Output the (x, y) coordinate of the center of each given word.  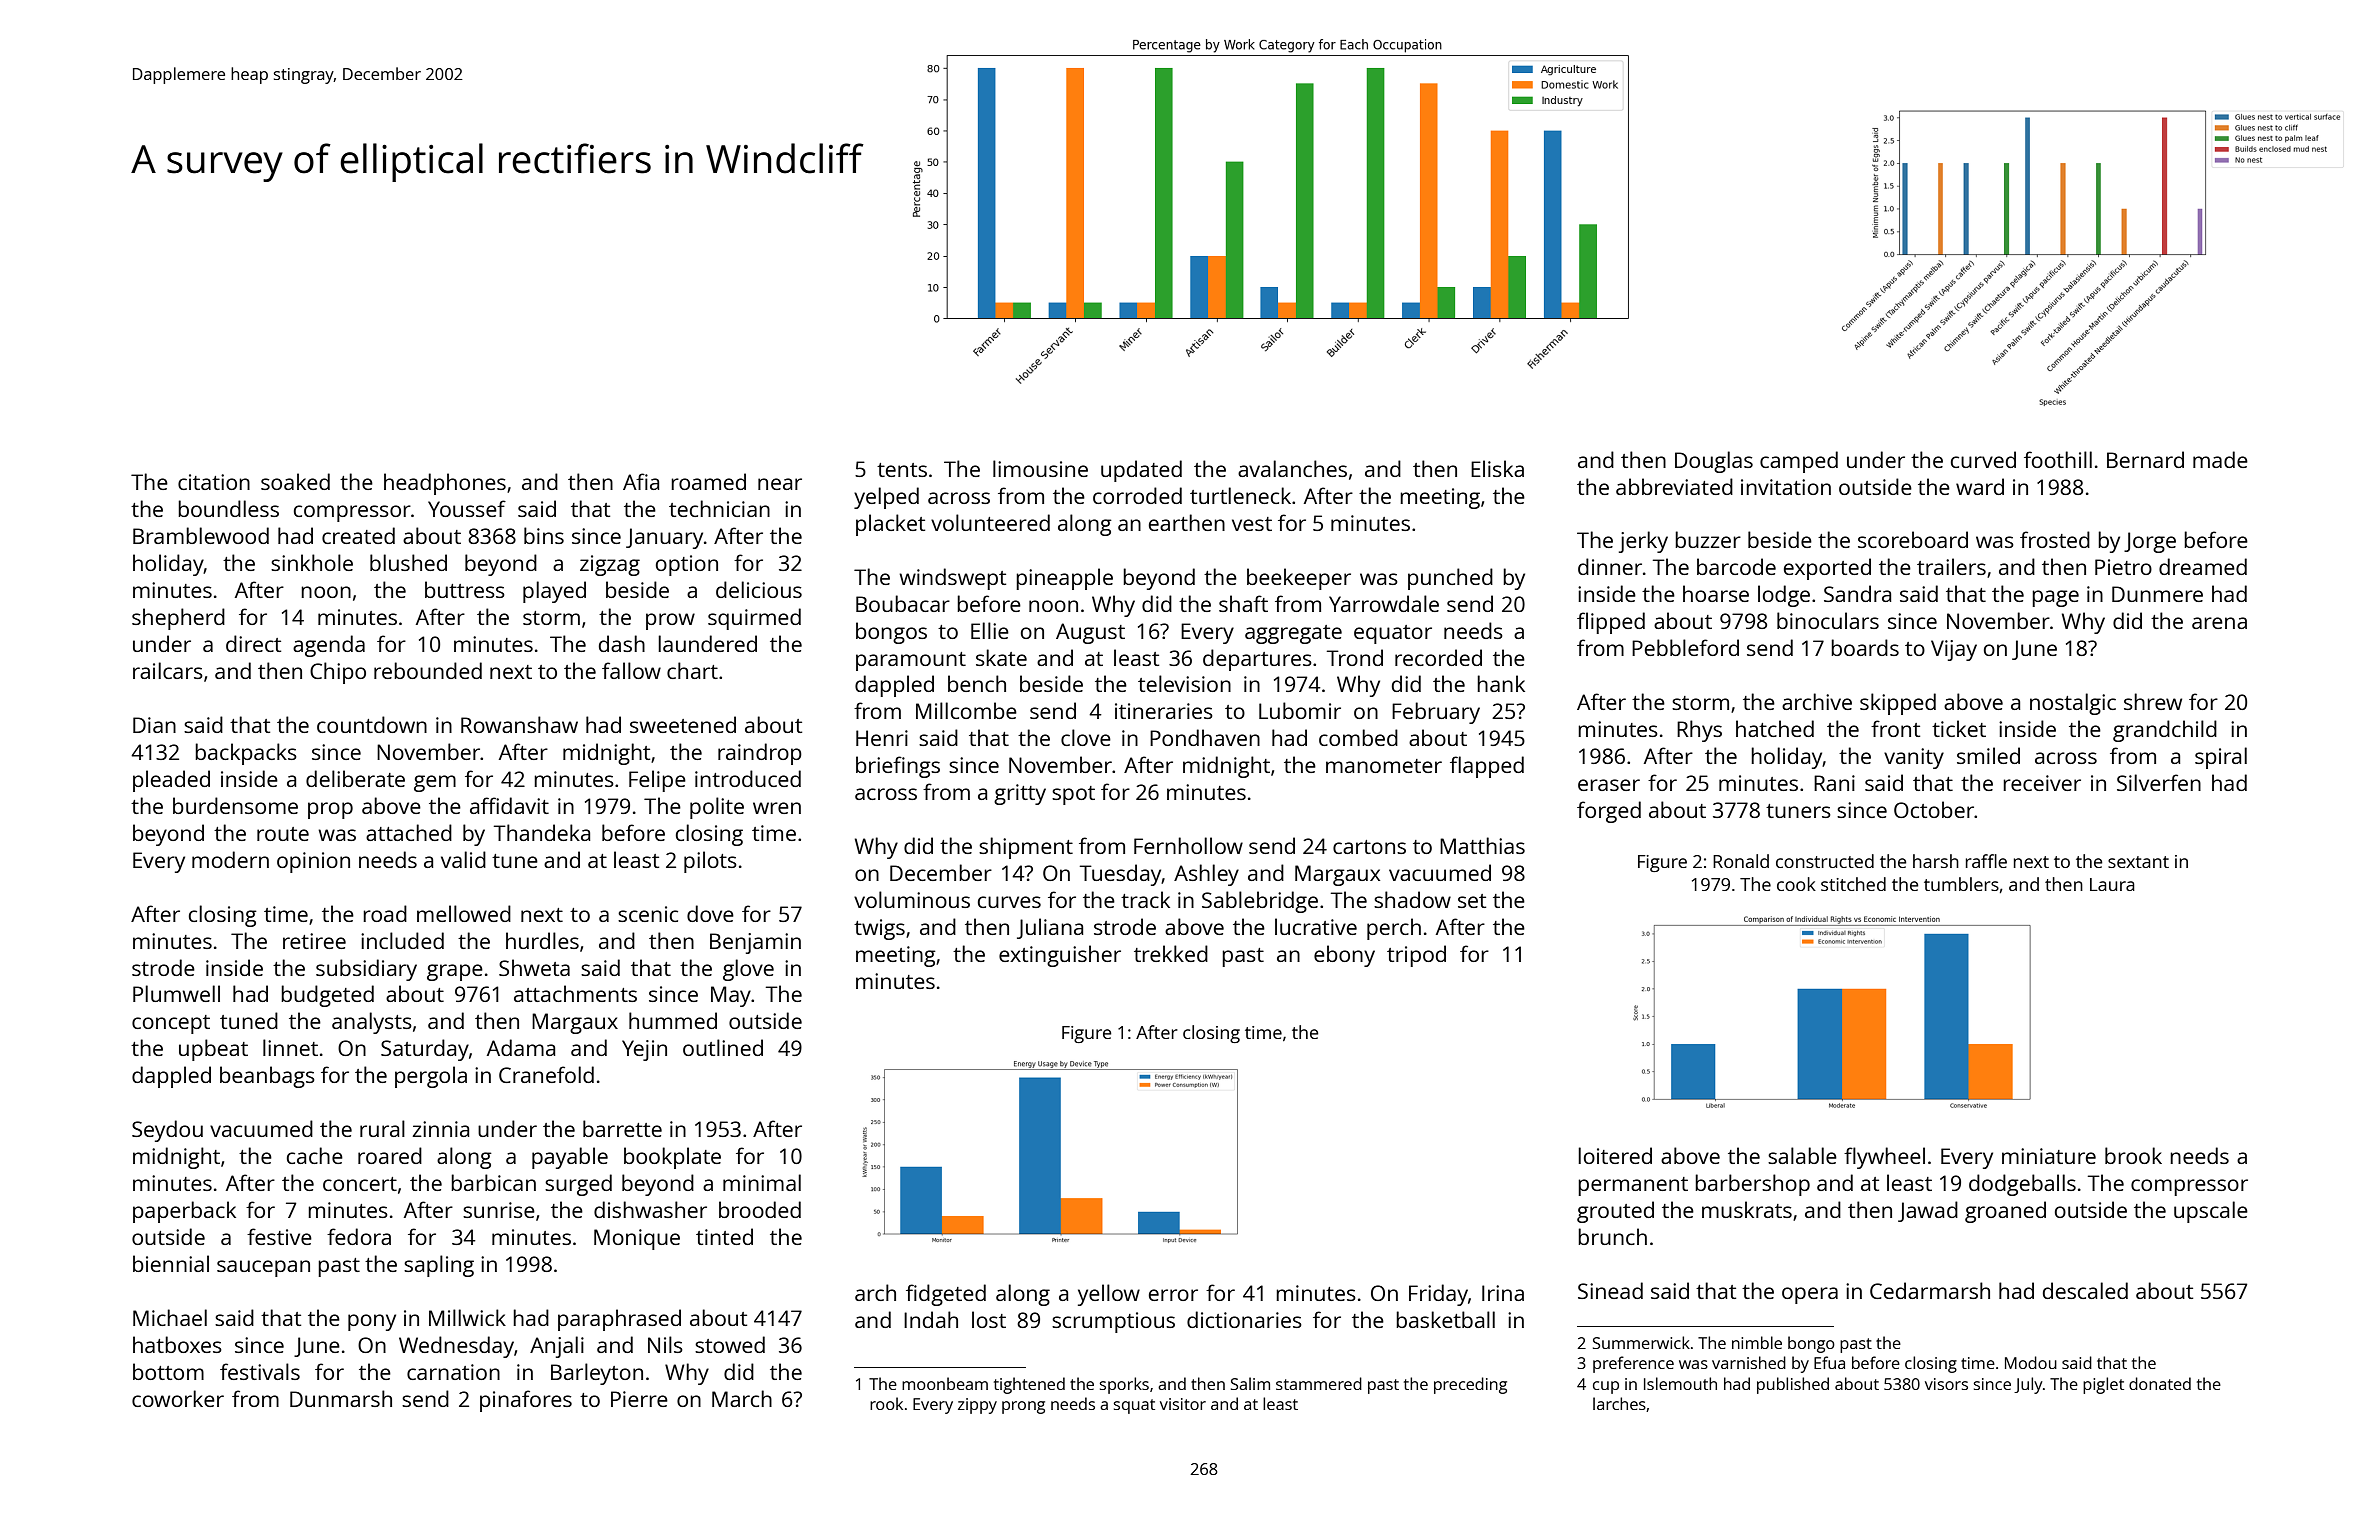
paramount (911, 661)
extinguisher (1060, 956)
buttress (465, 589)
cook (1796, 884)
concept (171, 1024)
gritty (1020, 794)
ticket (1959, 728)
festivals (260, 1371)
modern (230, 859)
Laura (2112, 884)
